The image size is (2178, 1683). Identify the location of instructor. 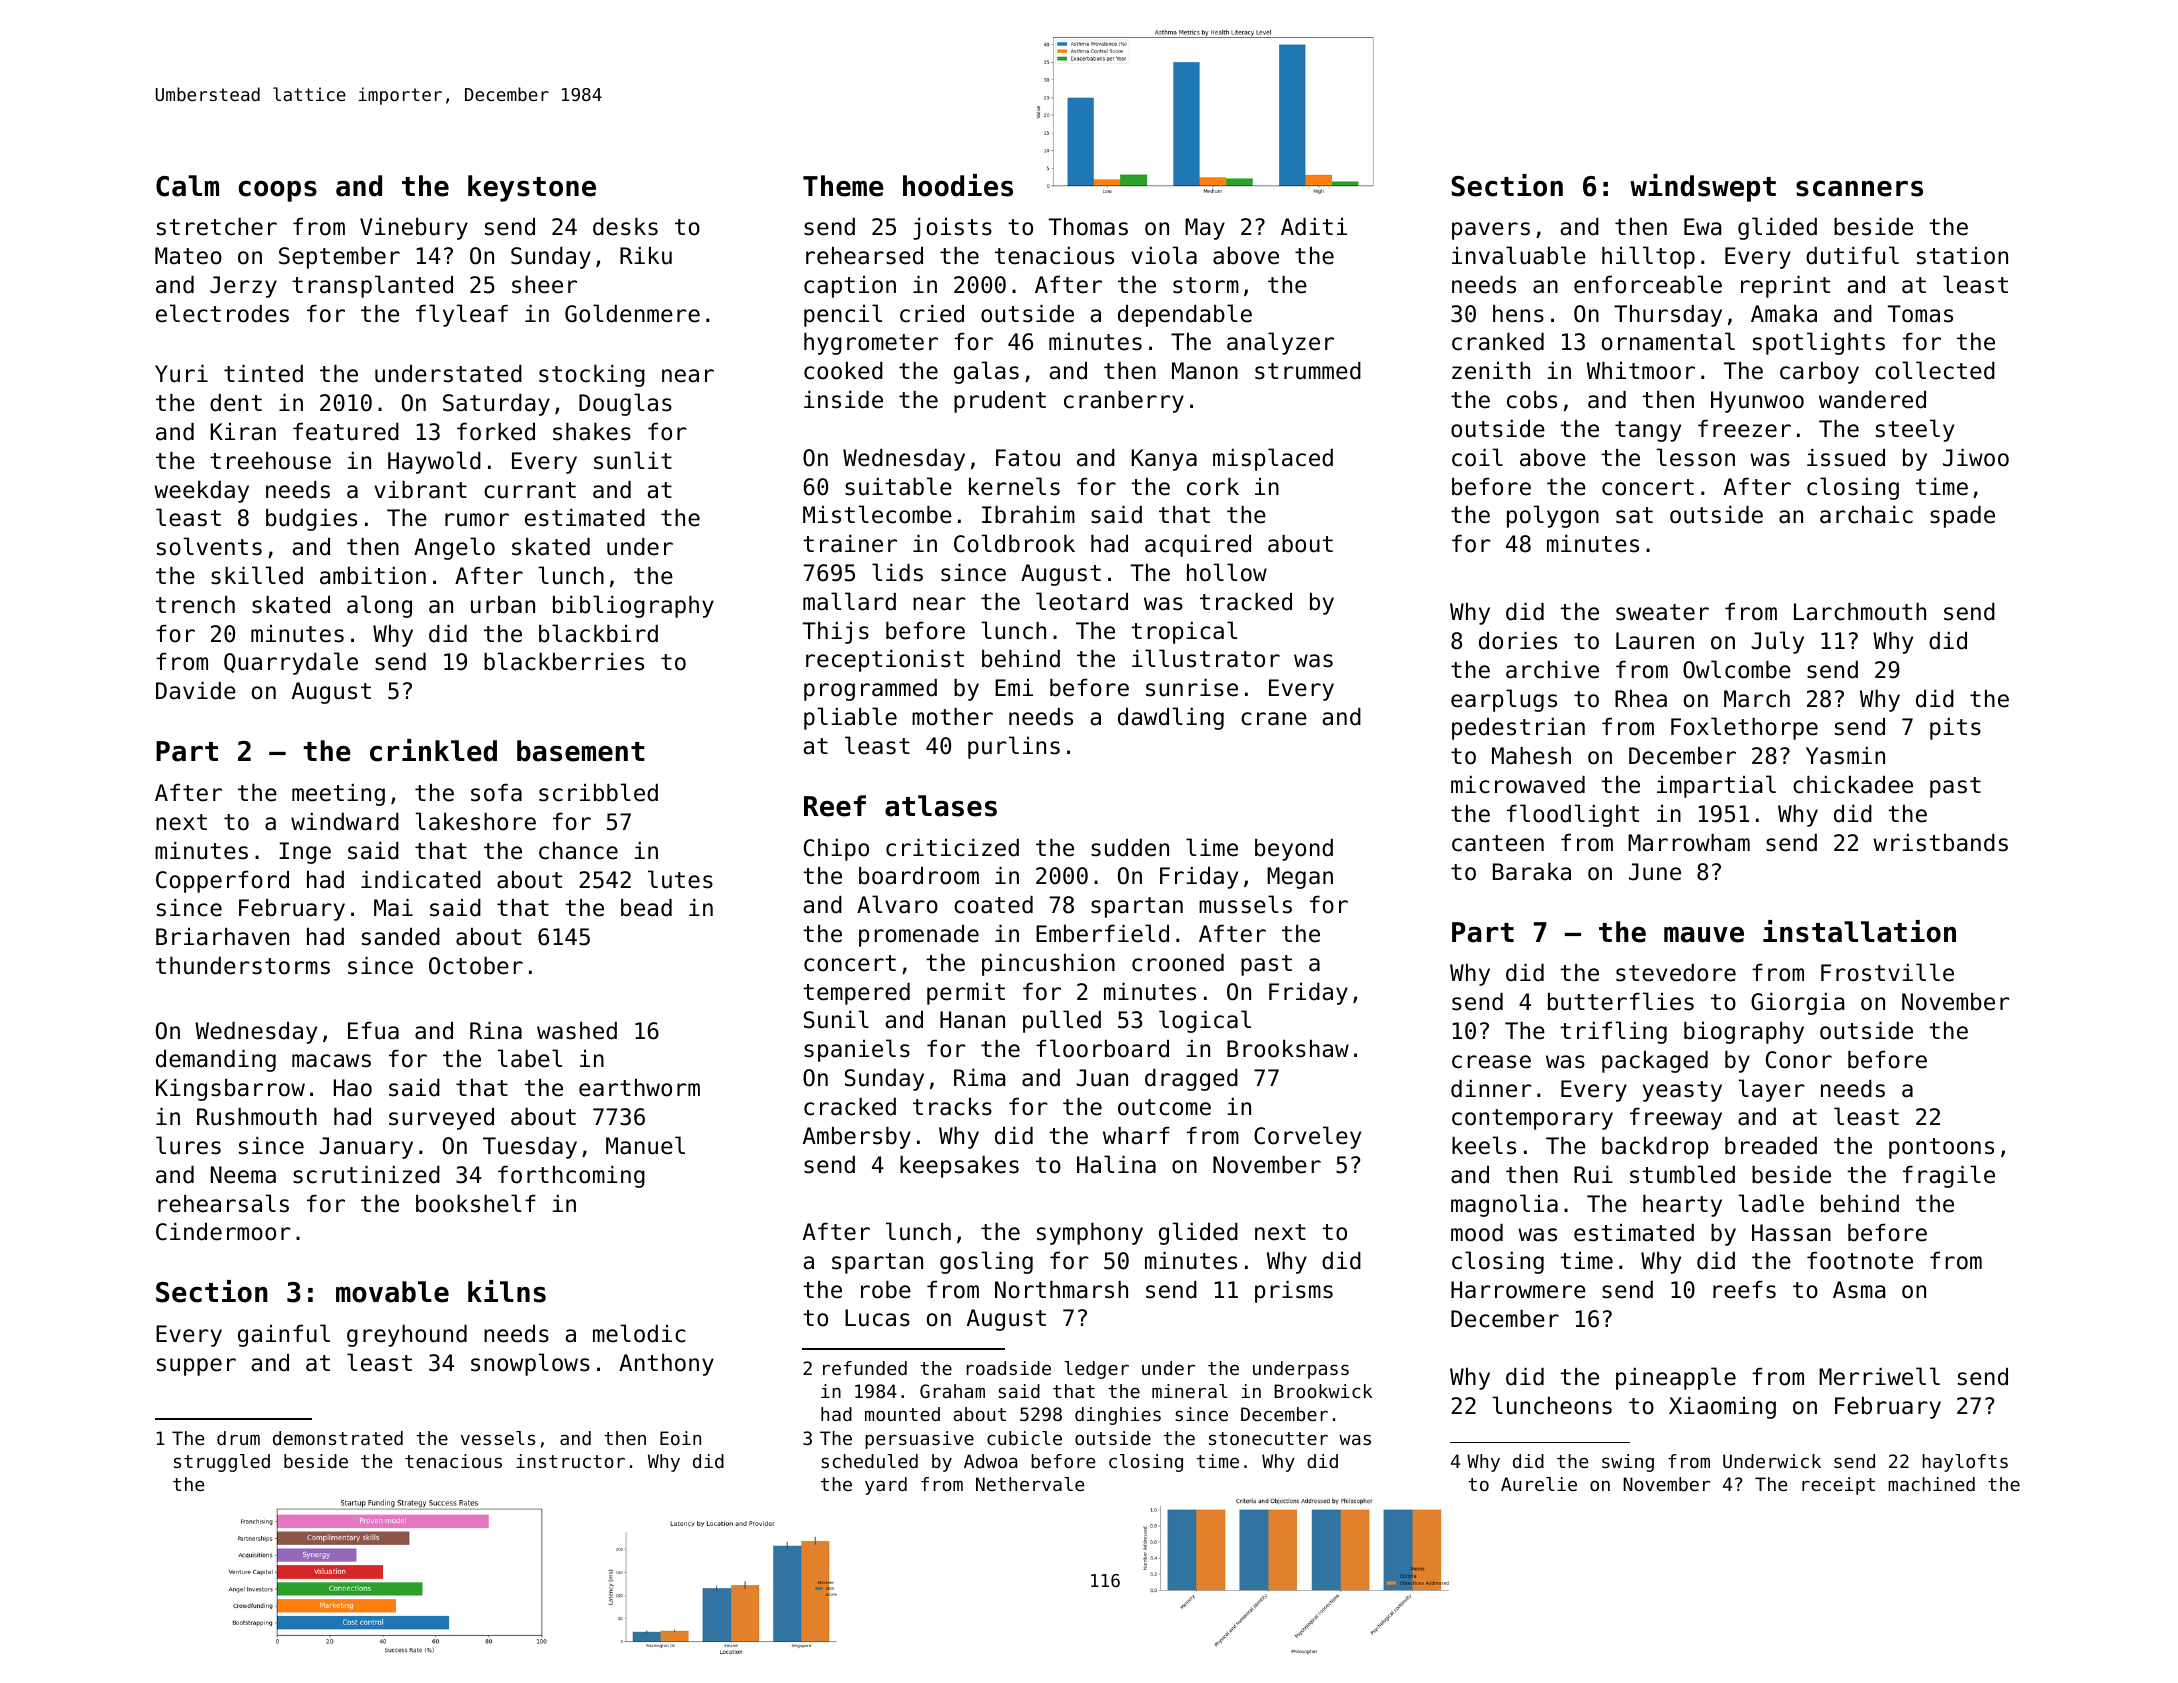
(570, 1461).
